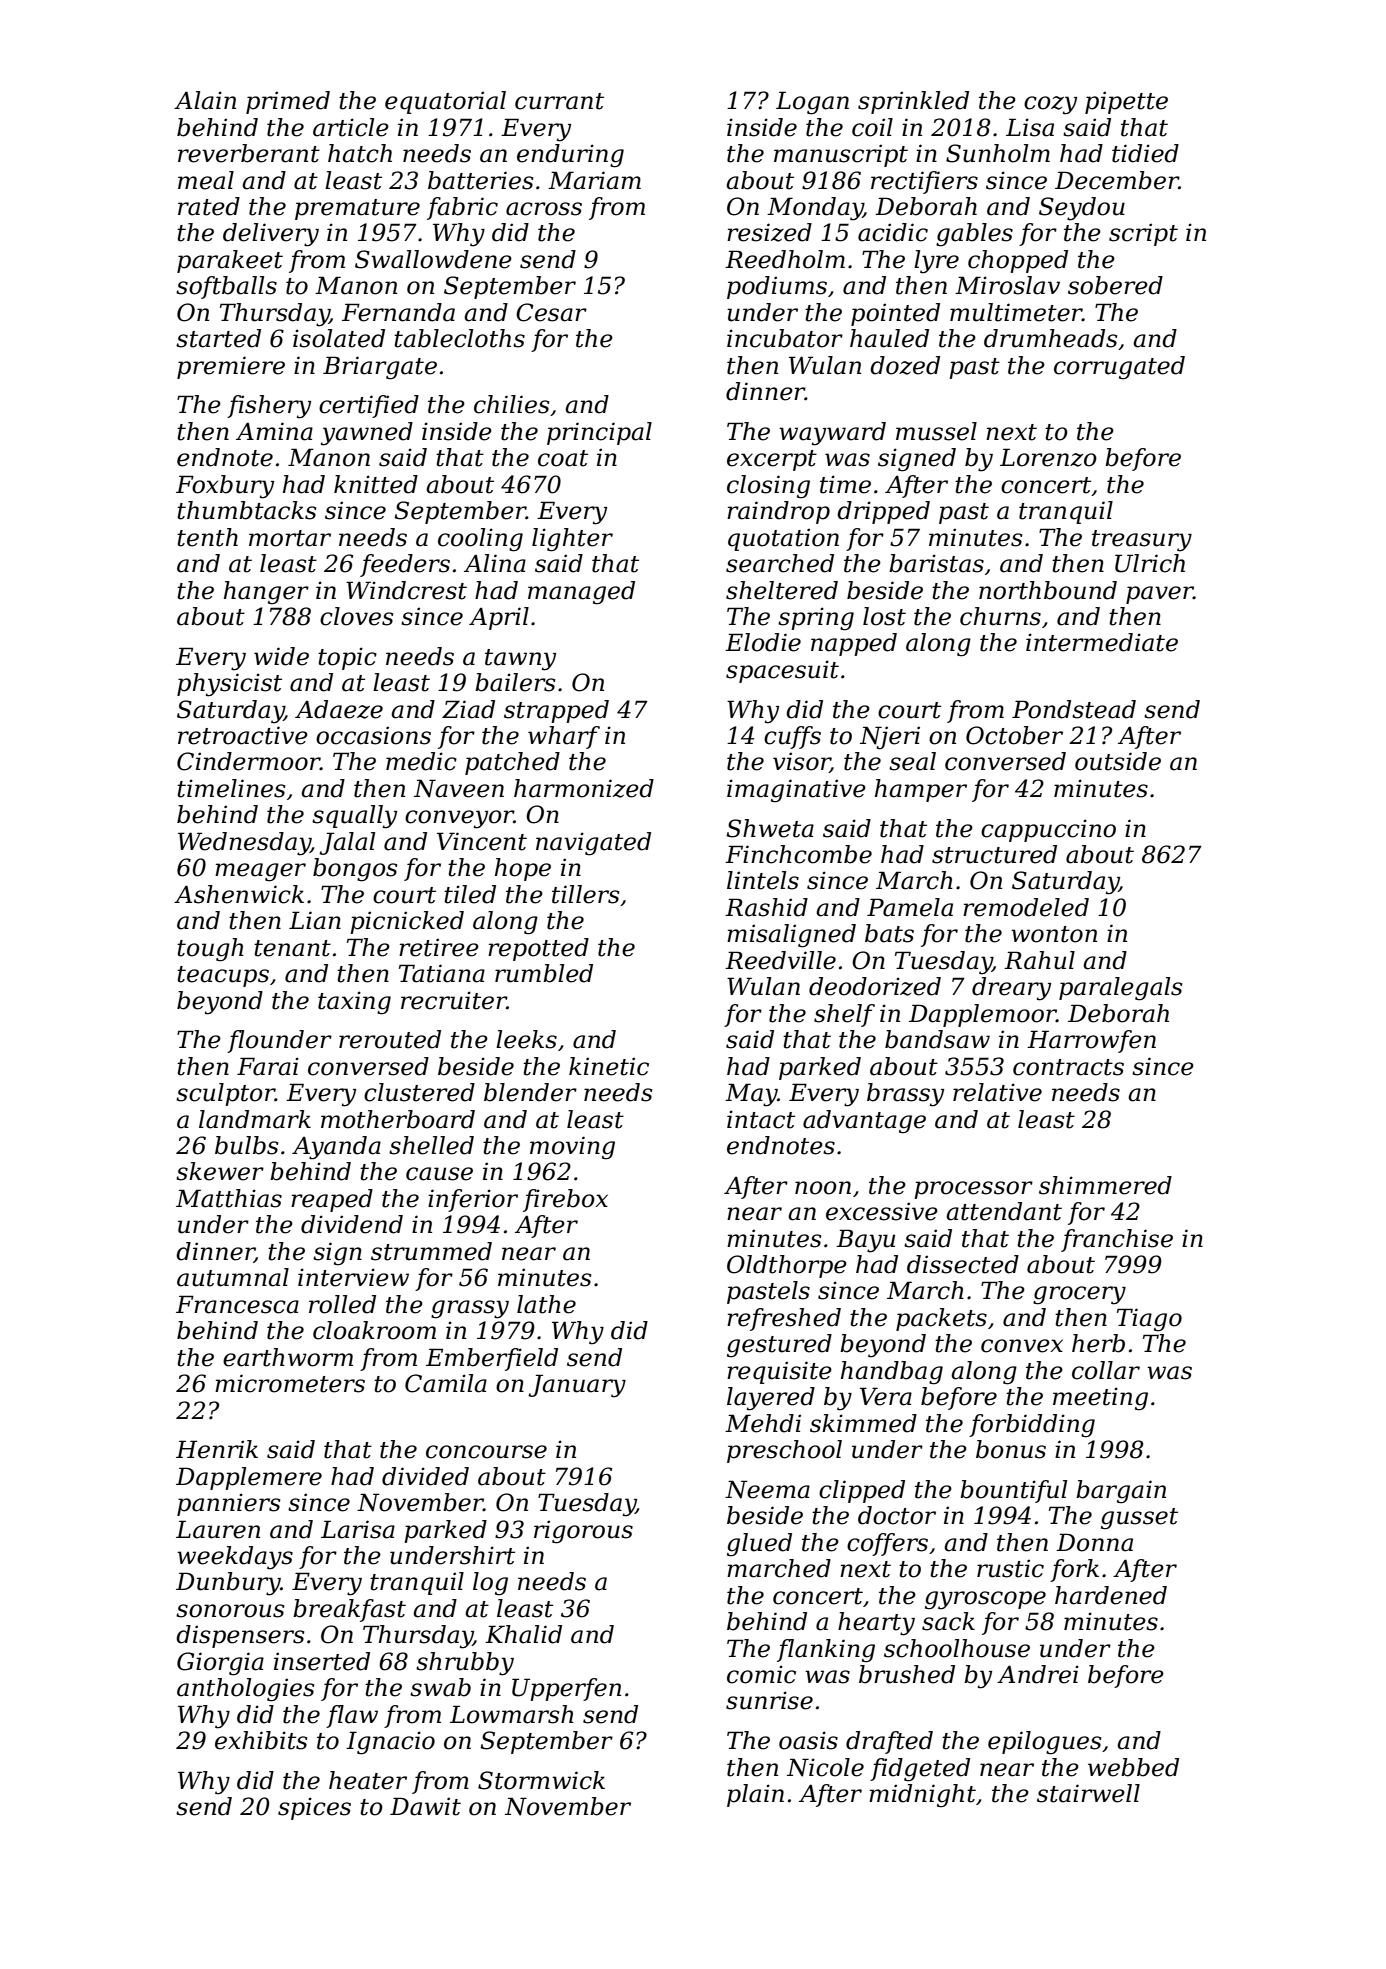  What do you see at coordinates (454, 1000) in the document?
I see `recruiter` at bounding box center [454, 1000].
